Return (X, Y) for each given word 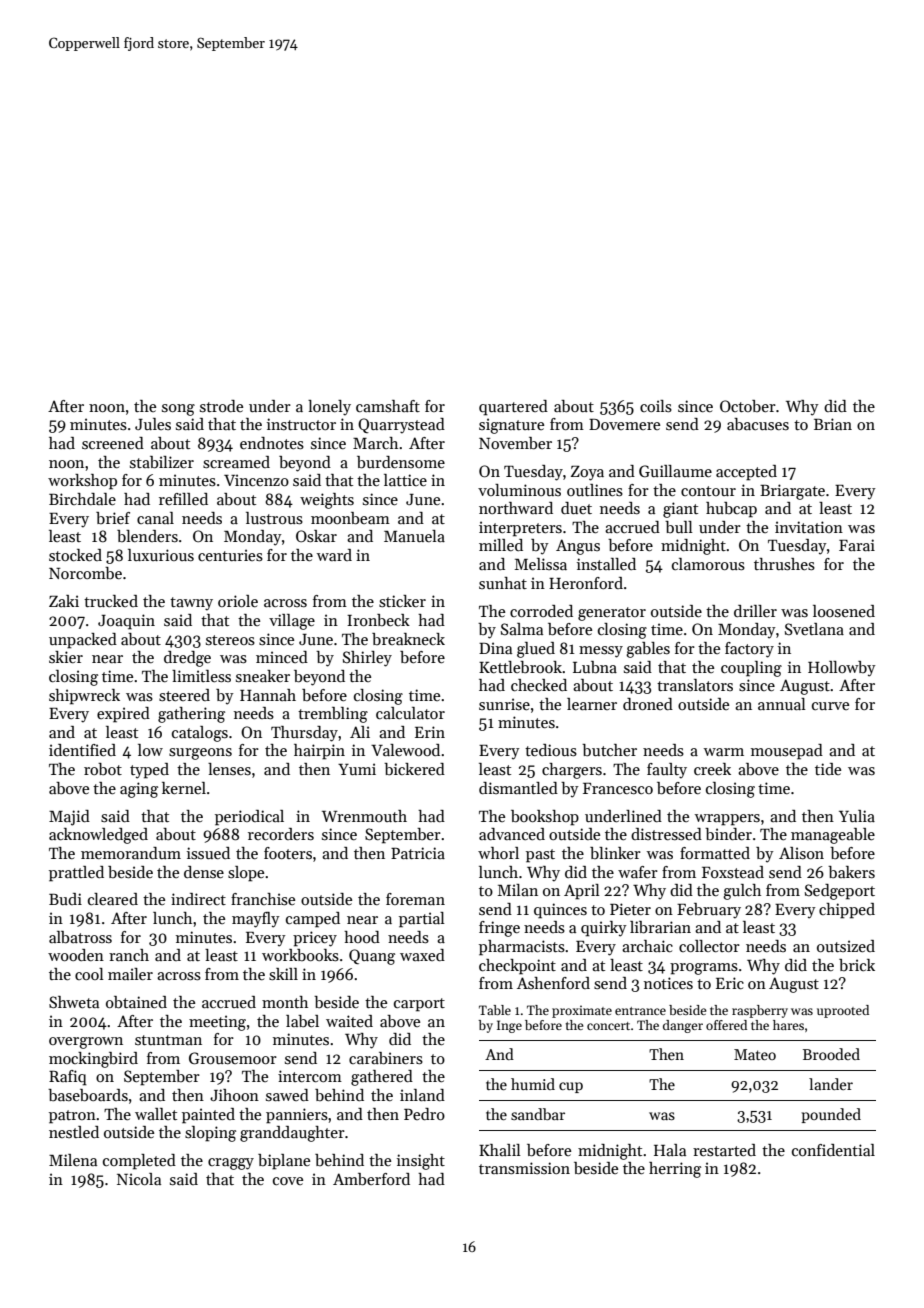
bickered (414, 769)
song (178, 410)
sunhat (503, 583)
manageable (833, 836)
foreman (415, 899)
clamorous (708, 564)
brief (113, 518)
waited (349, 1021)
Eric (730, 983)
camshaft (388, 406)
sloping (210, 1134)
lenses (229, 769)
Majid (69, 818)
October (748, 406)
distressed (666, 834)
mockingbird (93, 1060)
